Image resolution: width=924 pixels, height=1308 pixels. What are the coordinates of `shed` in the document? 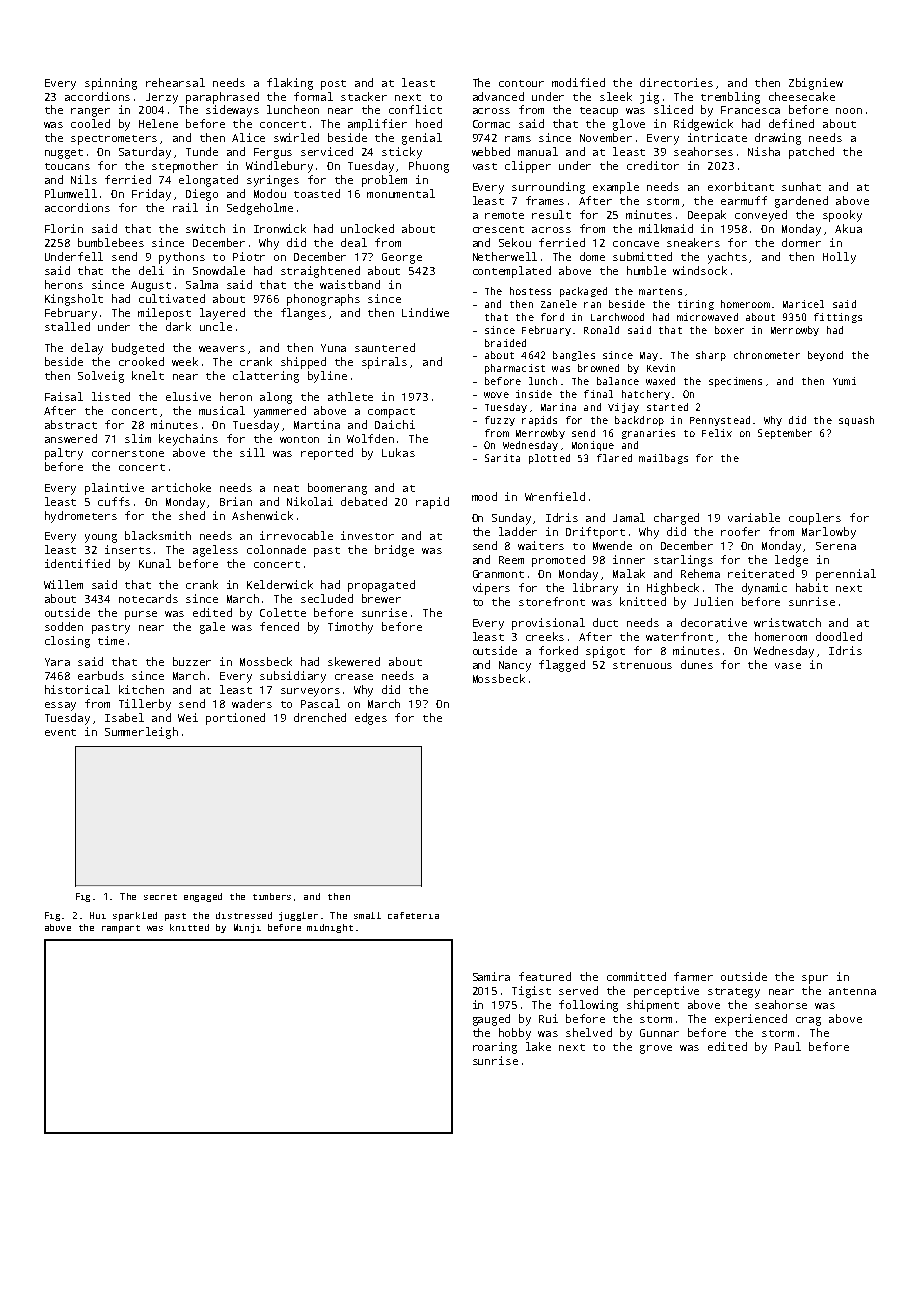 It's located at (192, 515).
